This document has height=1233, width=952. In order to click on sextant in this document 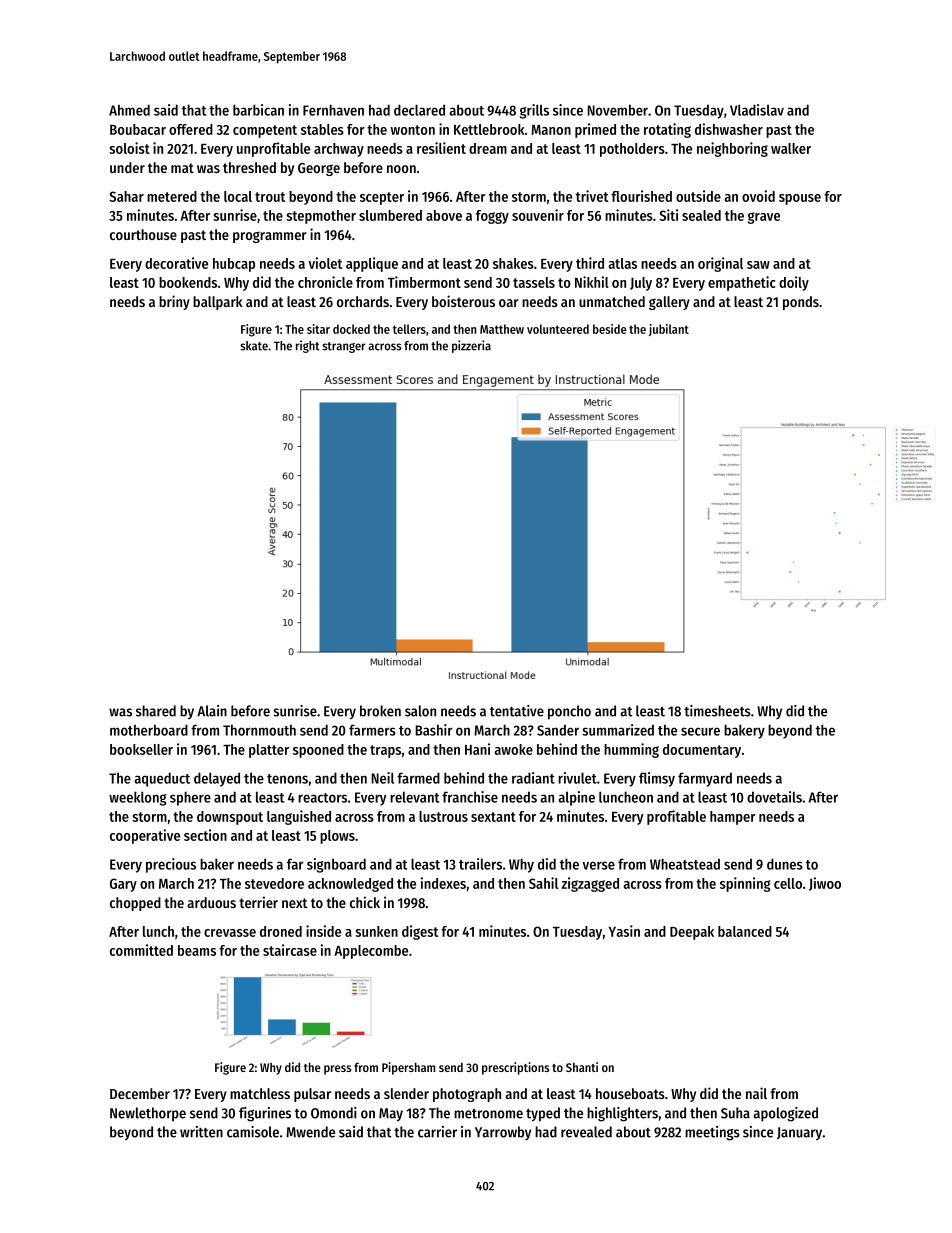, I will do `click(493, 817)`.
